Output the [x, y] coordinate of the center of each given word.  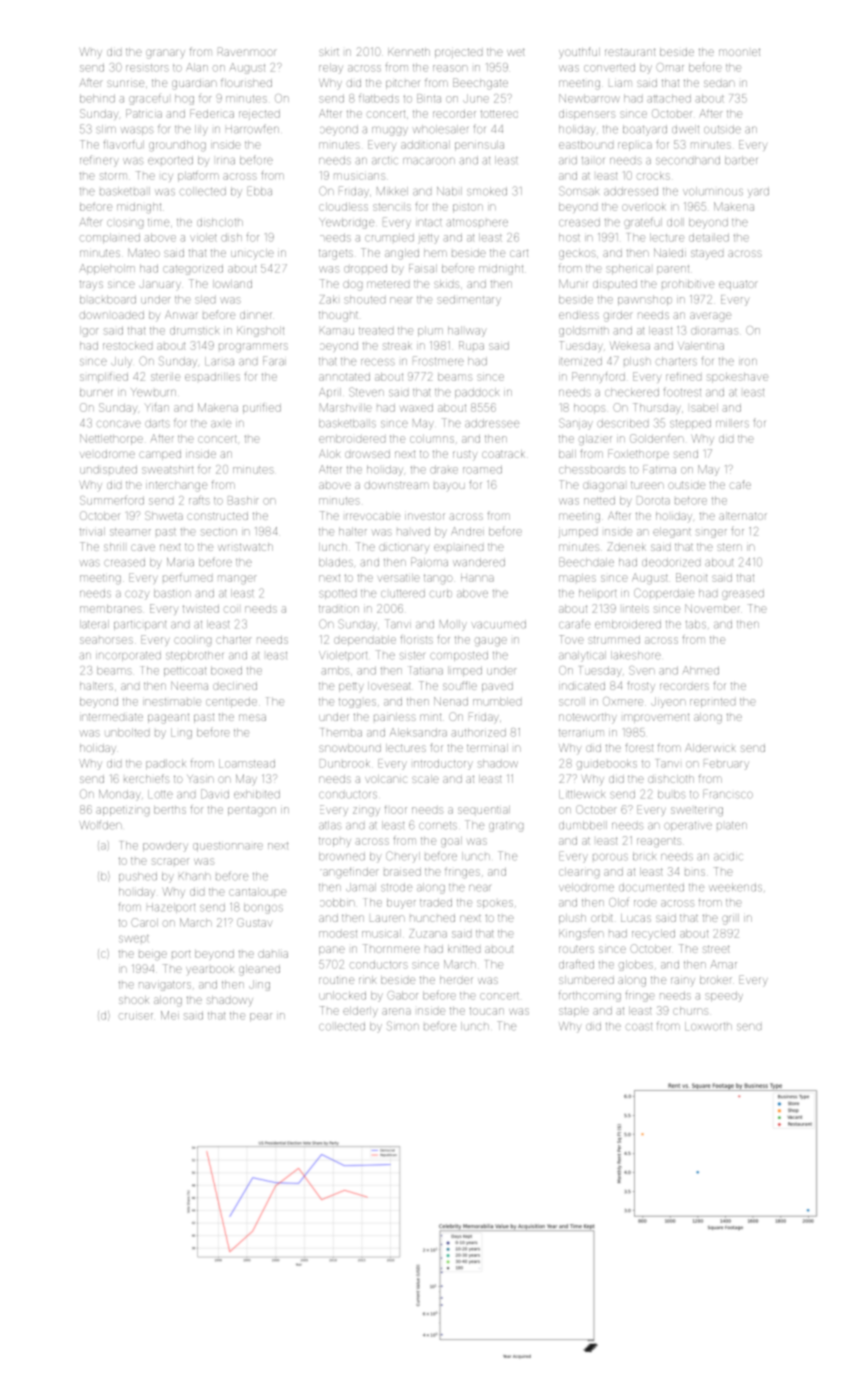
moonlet [739, 52]
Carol [144, 922]
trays [91, 284]
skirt [329, 52]
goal [451, 842]
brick [644, 856]
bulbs [672, 794]
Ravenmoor [247, 51]
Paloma [429, 562]
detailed [709, 237]
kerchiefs [147, 778]
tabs [696, 624]
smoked [487, 191]
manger [237, 580]
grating [506, 827]
